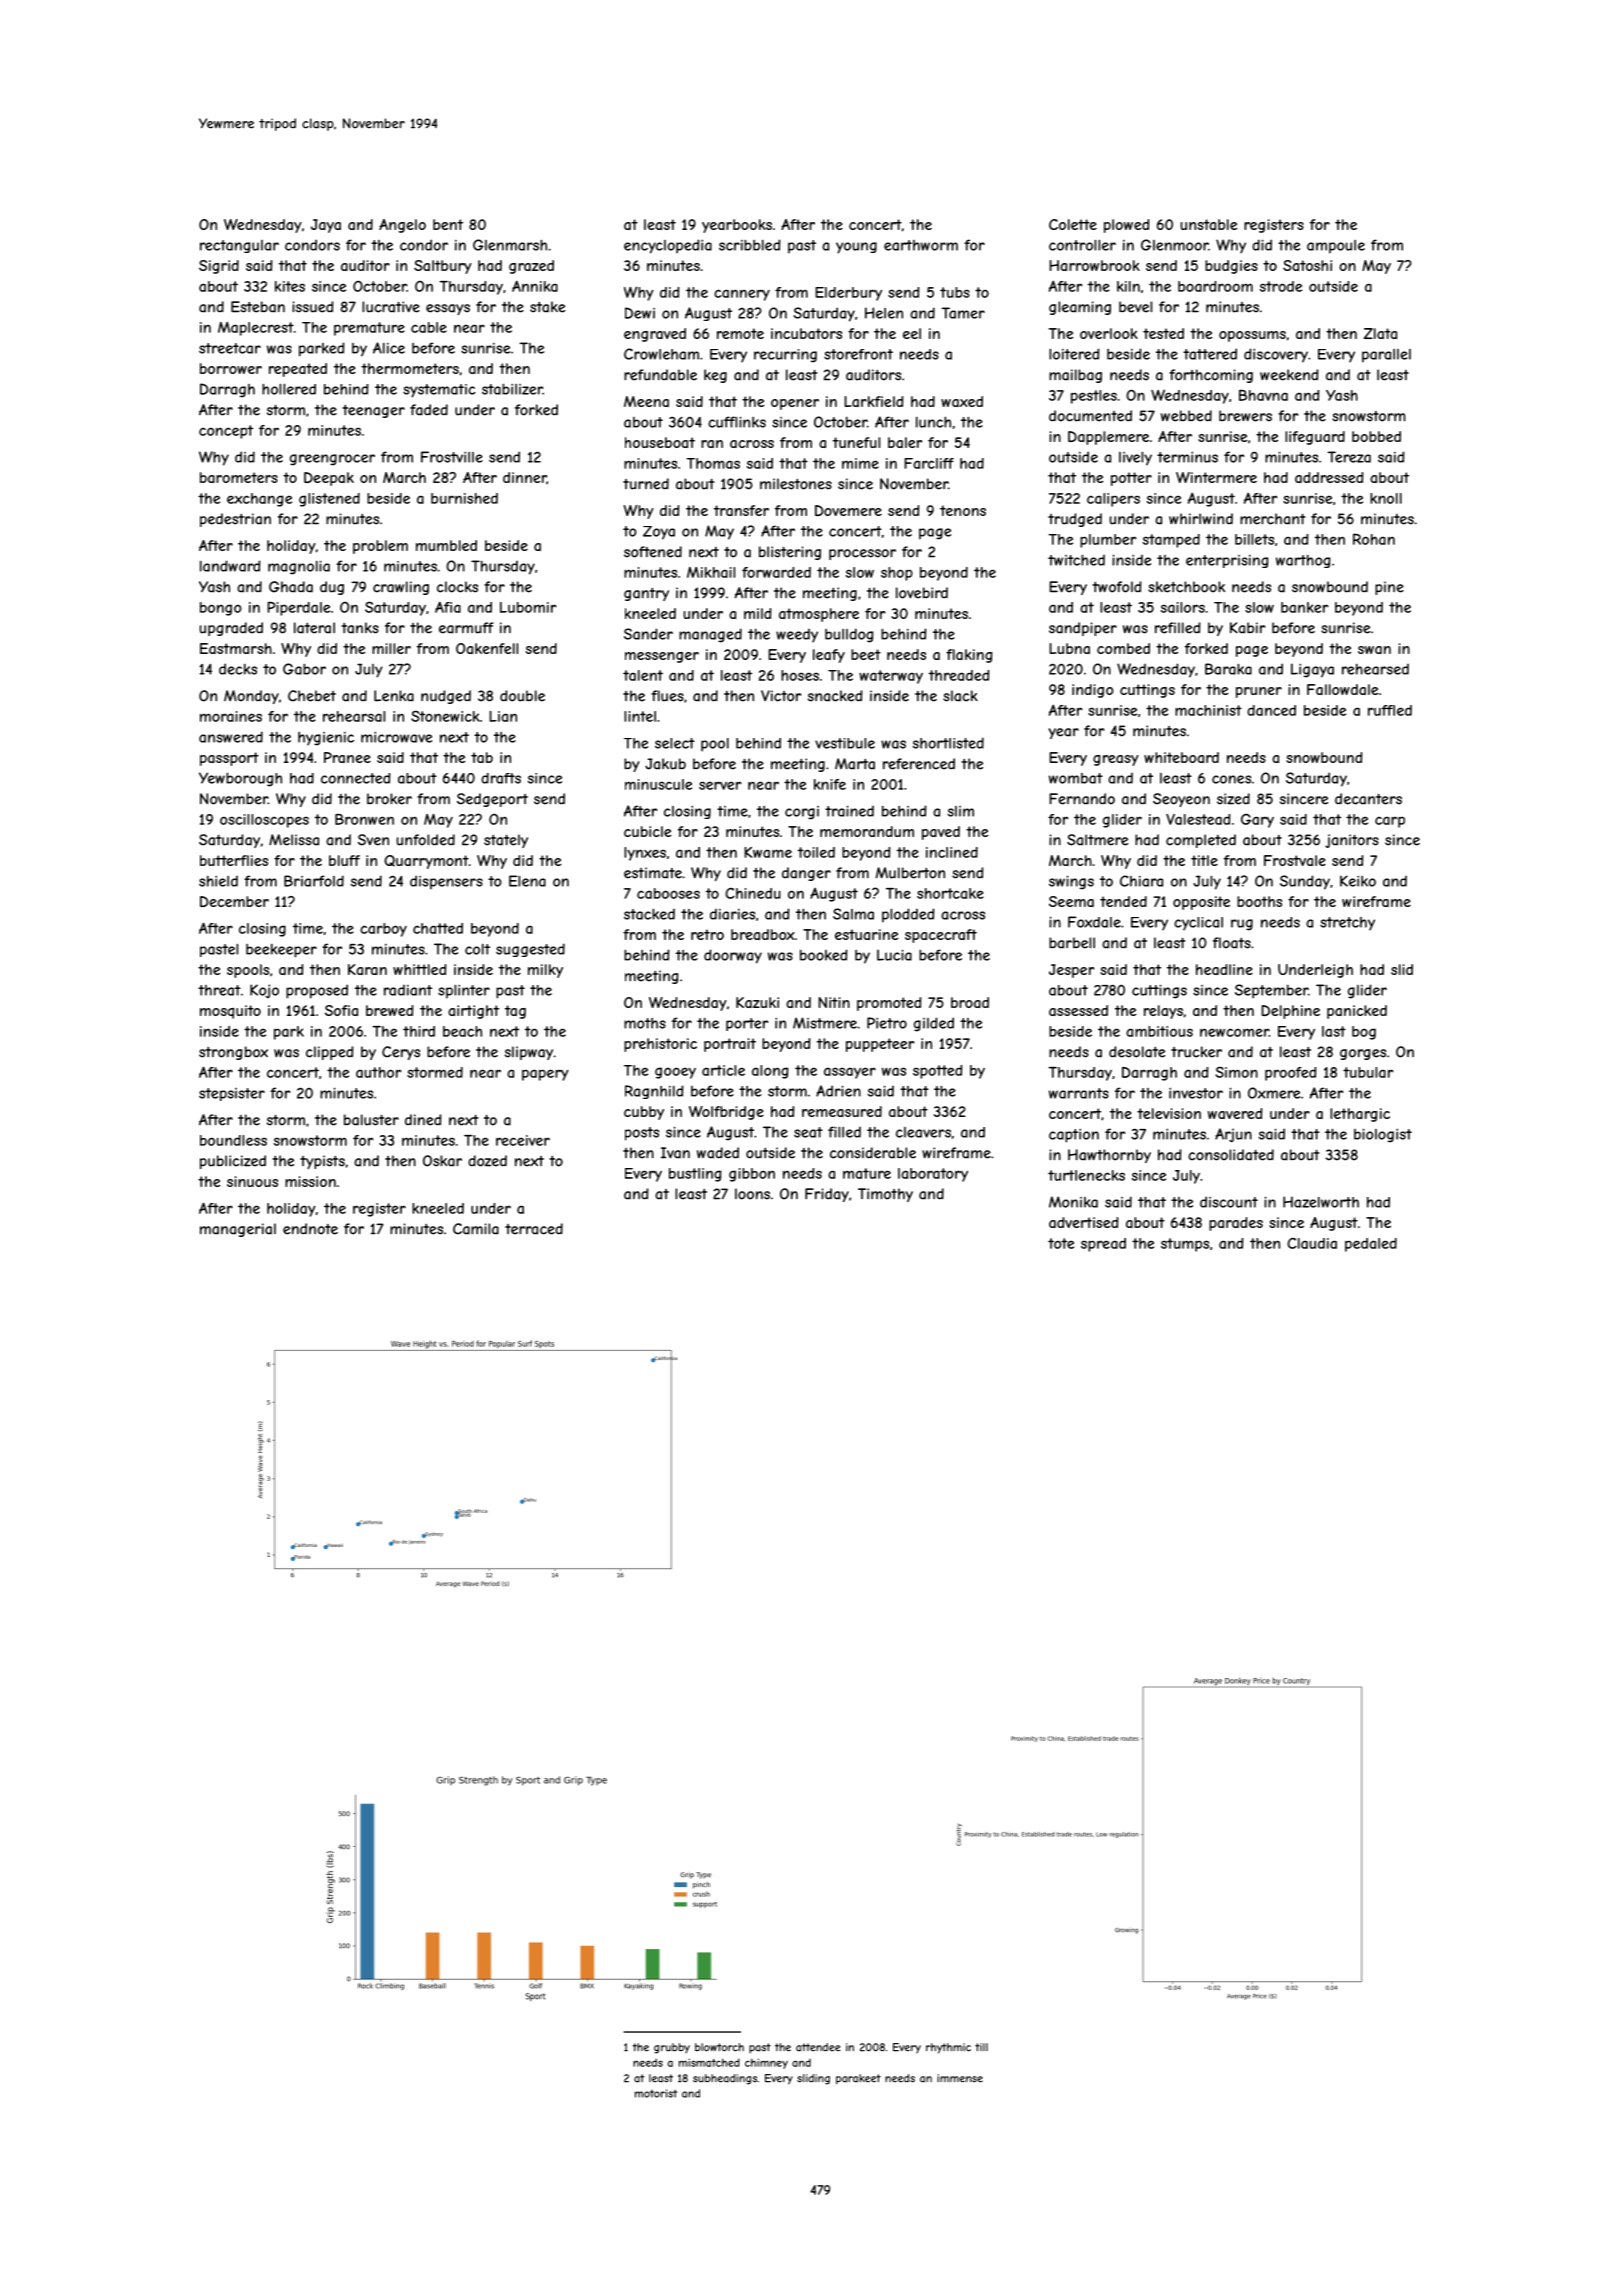  Describe the element at coordinates (1185, 1245) in the page. I see `stumps` at that location.
